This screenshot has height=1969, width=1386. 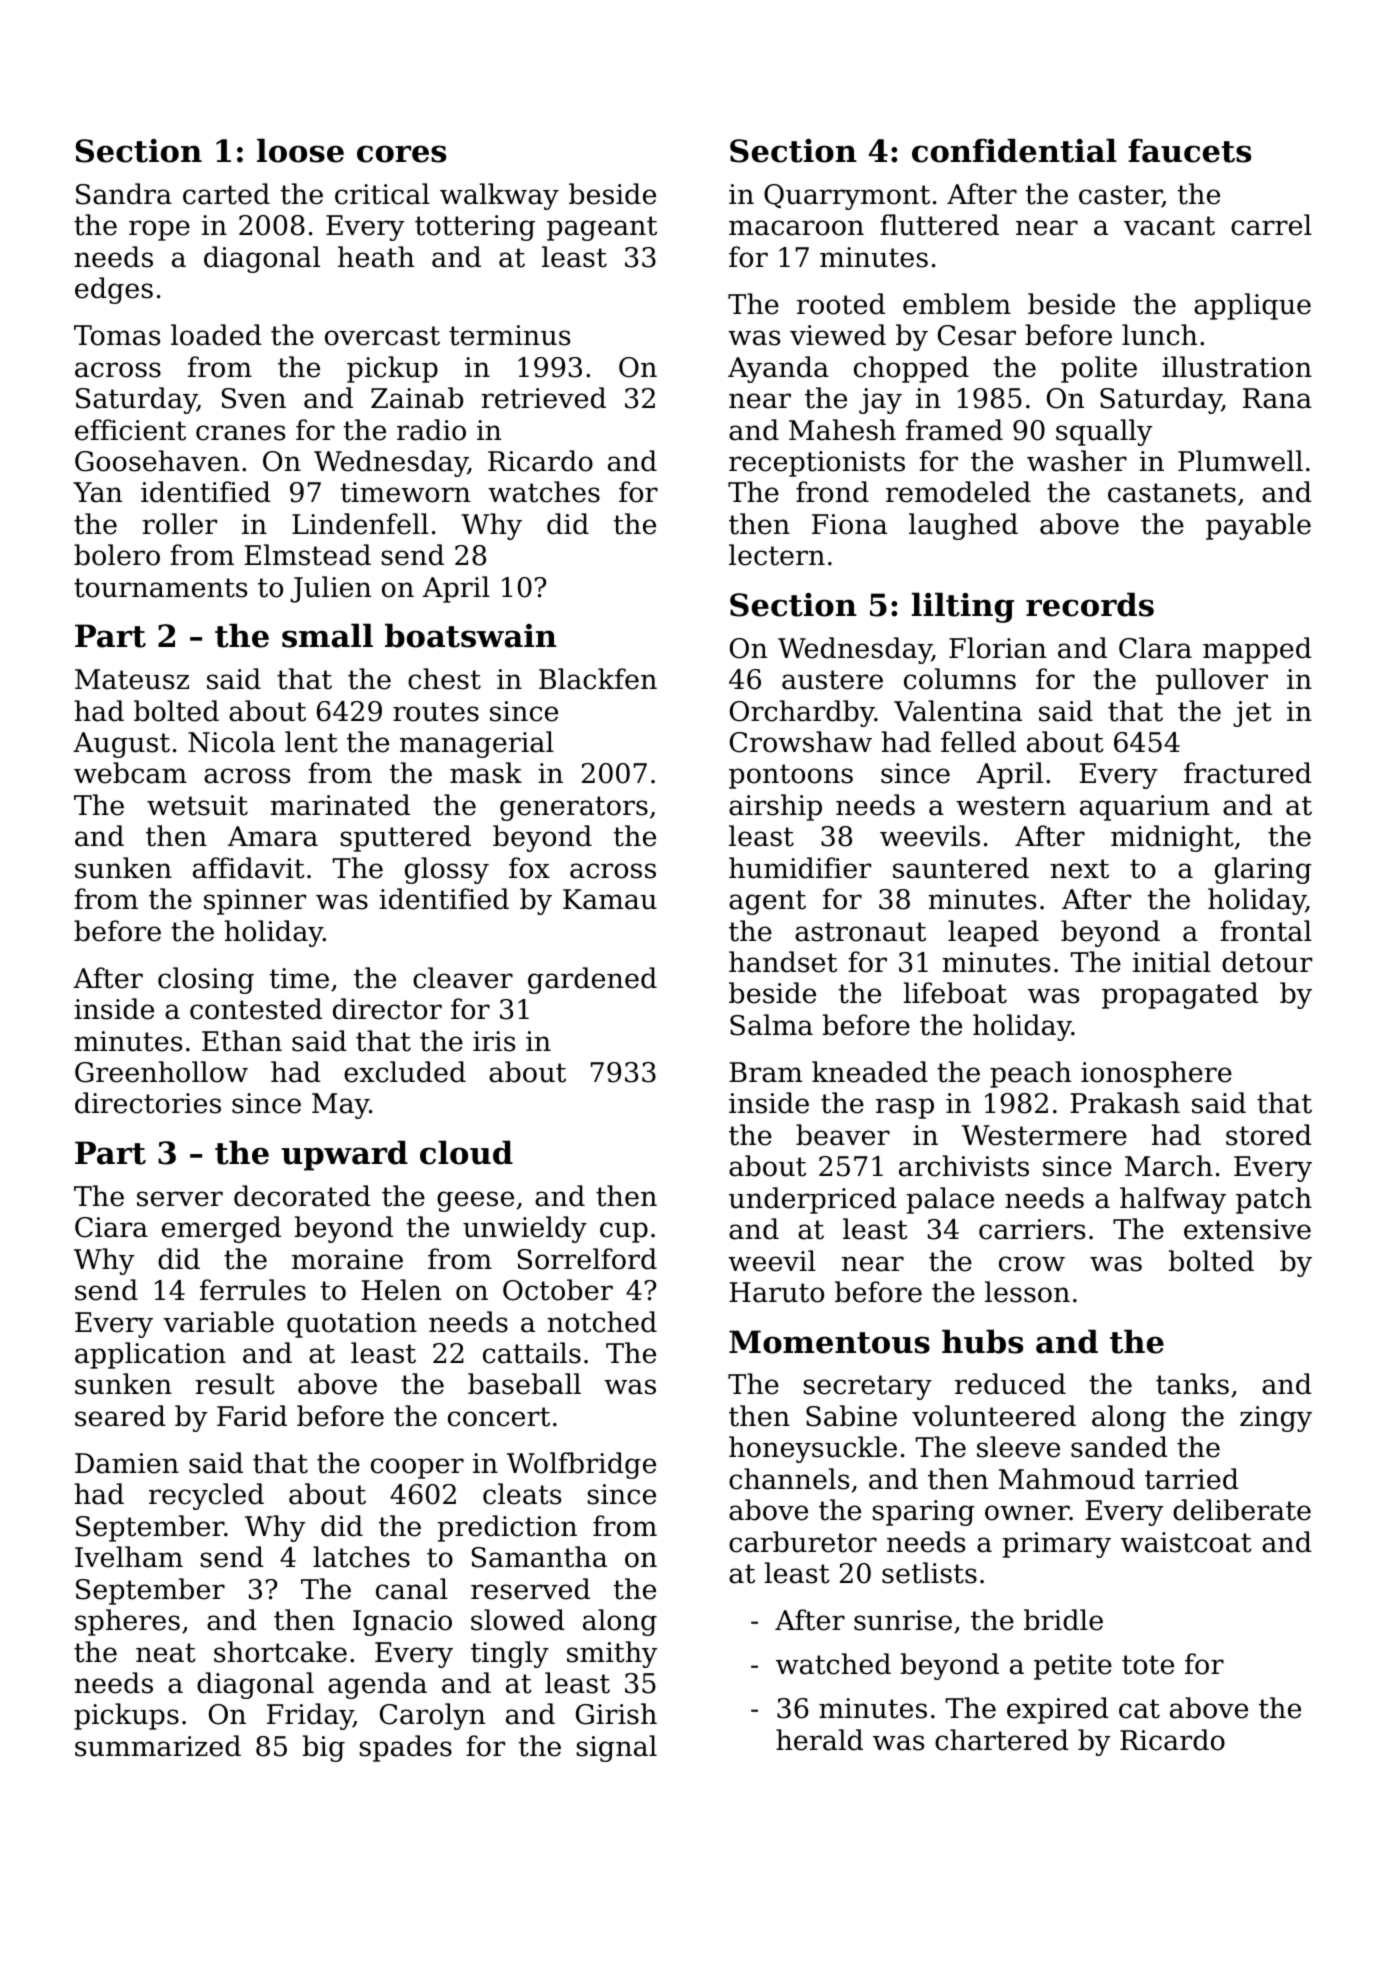 What do you see at coordinates (791, 776) in the screenshot?
I see `pontoons` at bounding box center [791, 776].
